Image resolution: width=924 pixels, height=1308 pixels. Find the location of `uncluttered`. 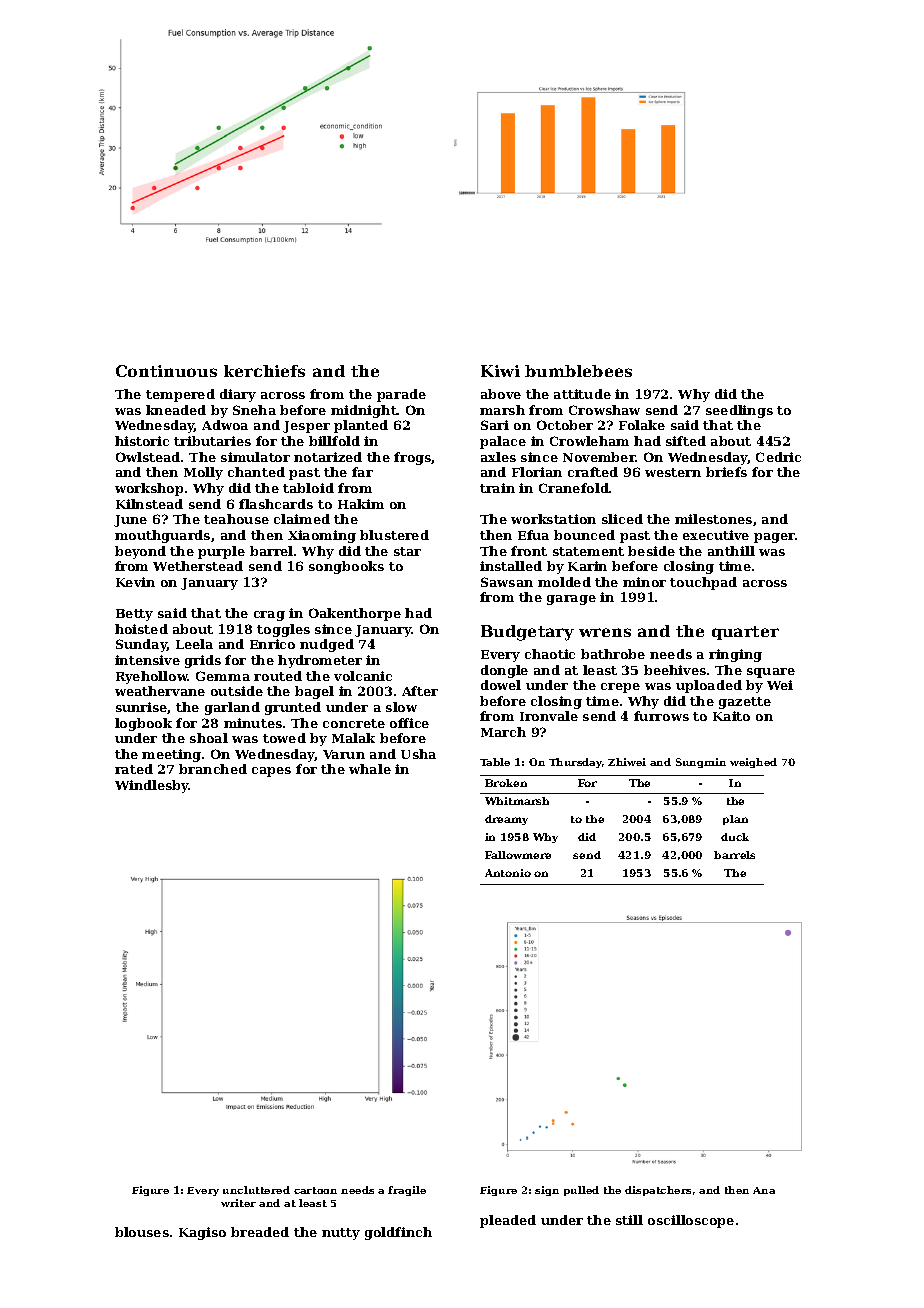

uncluttered is located at coordinates (256, 1190).
